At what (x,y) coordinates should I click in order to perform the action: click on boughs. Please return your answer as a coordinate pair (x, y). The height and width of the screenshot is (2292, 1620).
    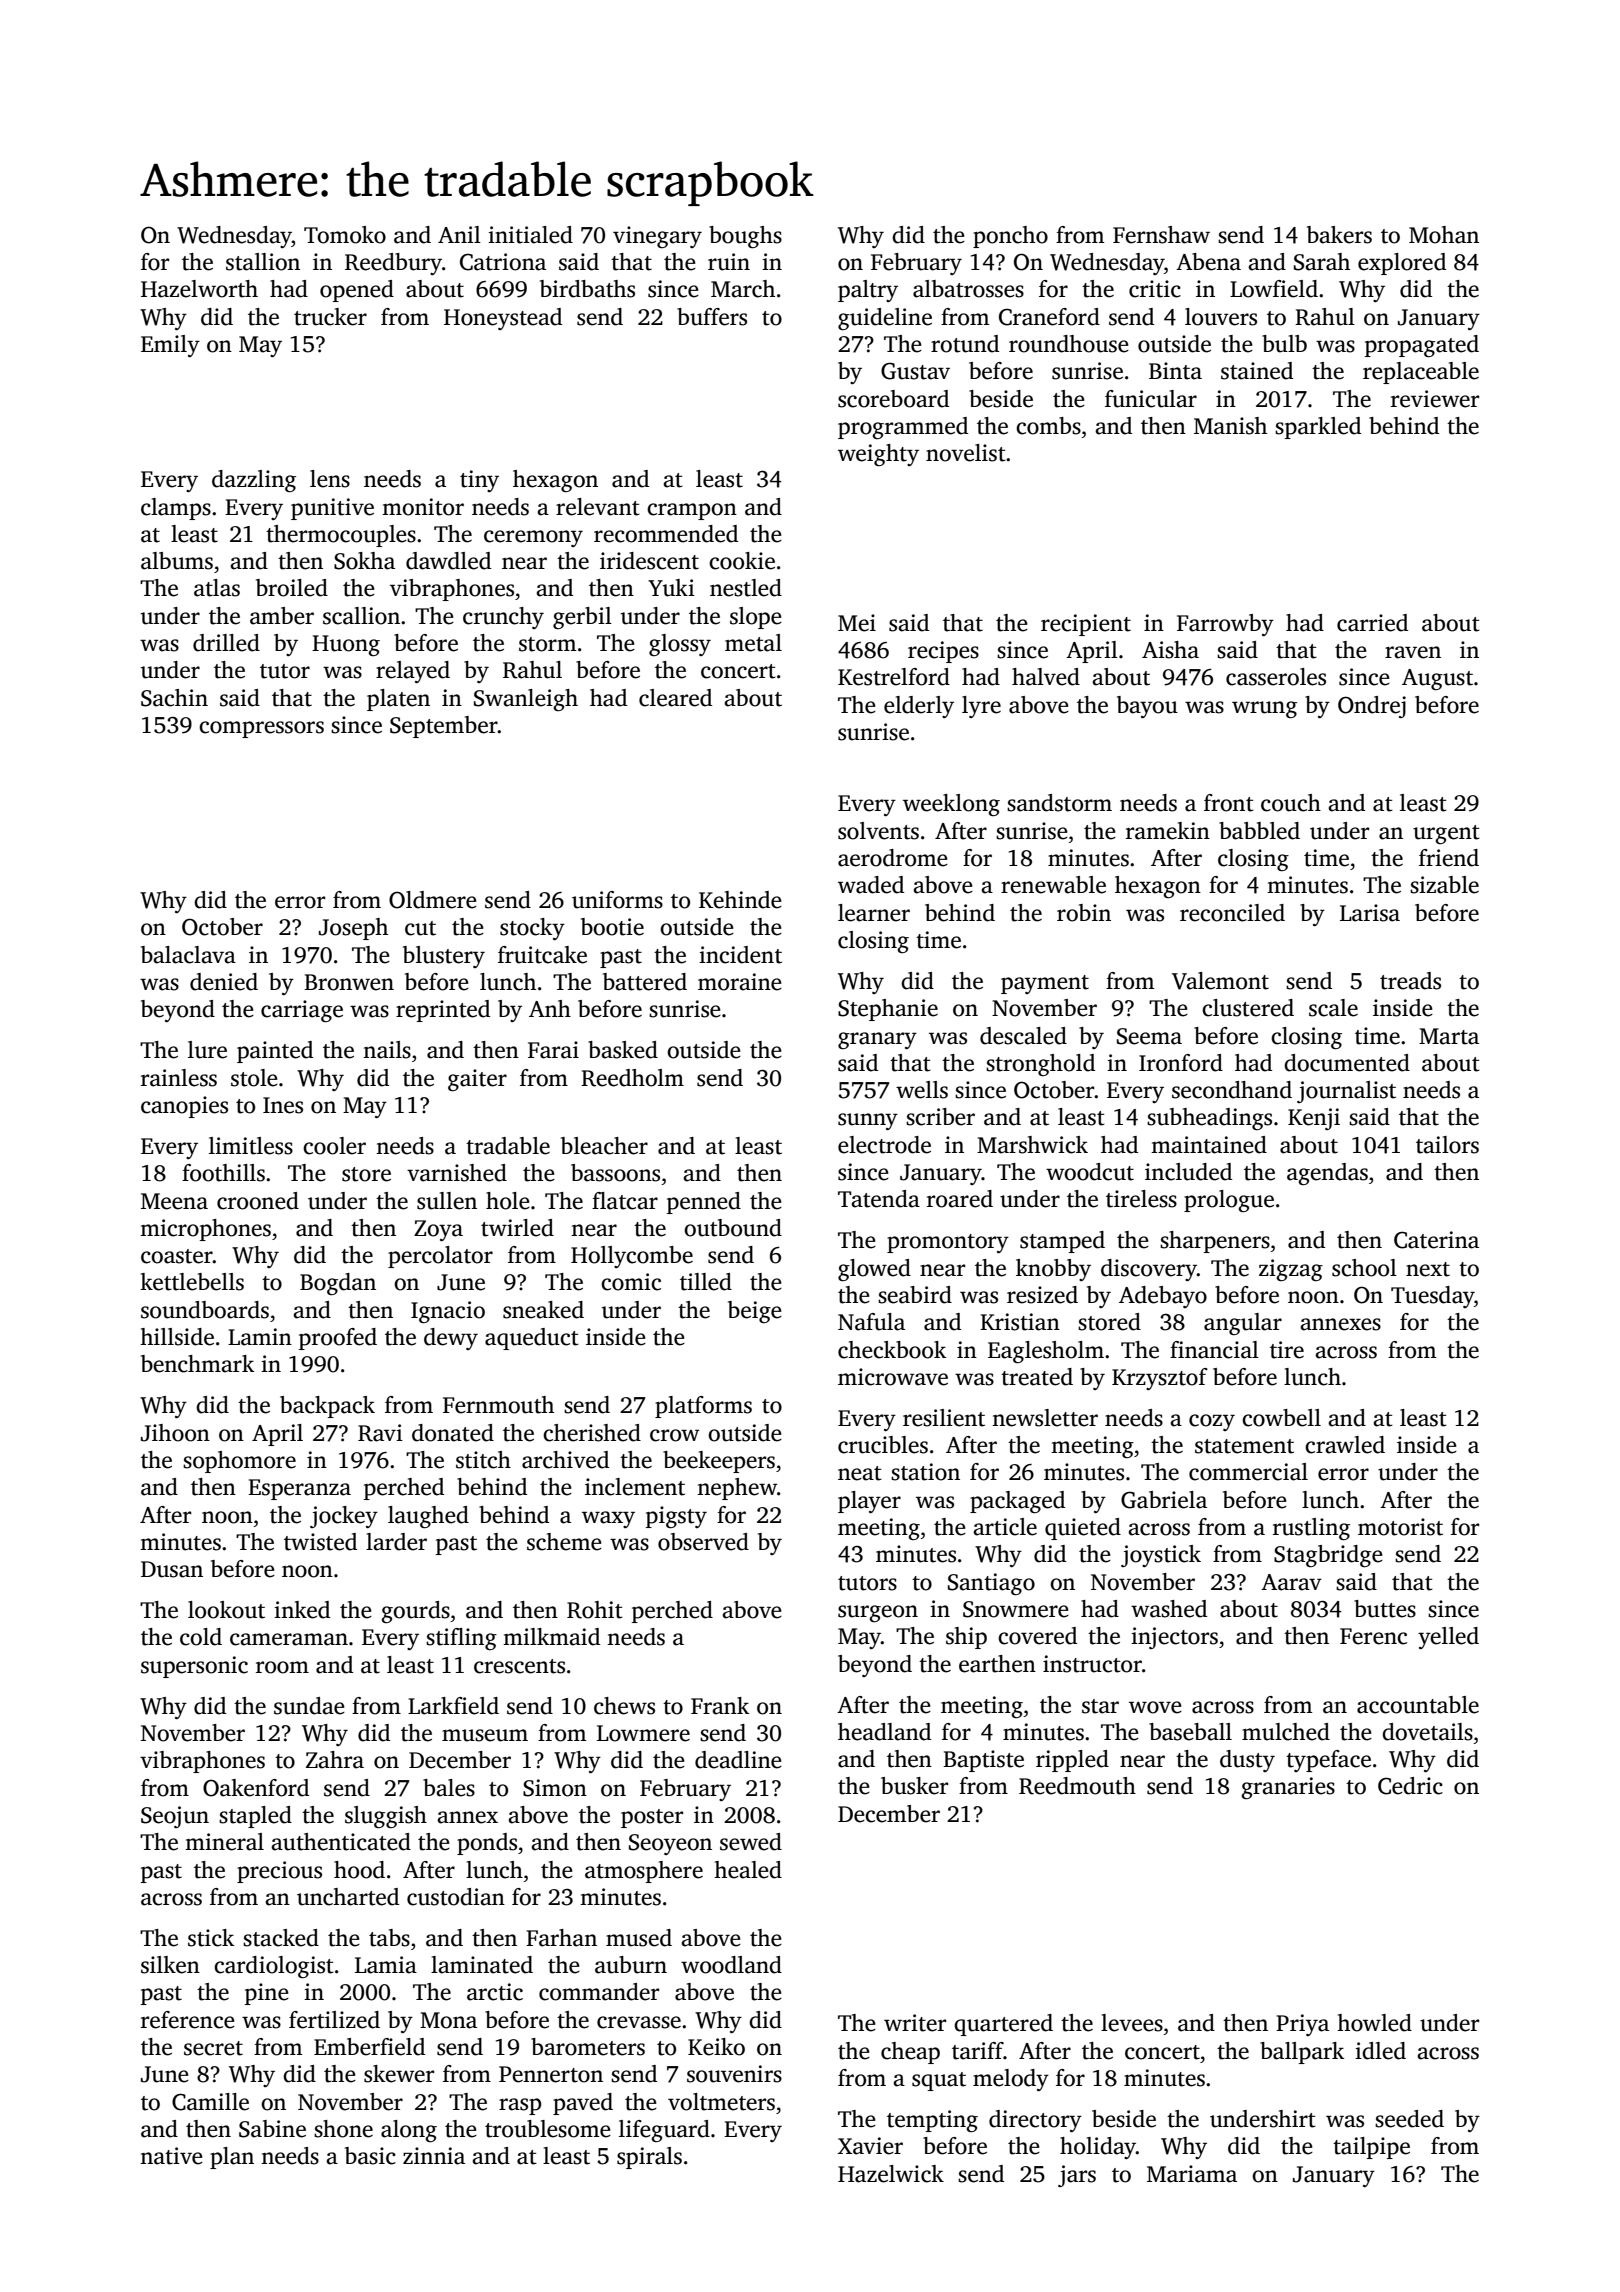
    Looking at the image, I should click on (745, 237).
